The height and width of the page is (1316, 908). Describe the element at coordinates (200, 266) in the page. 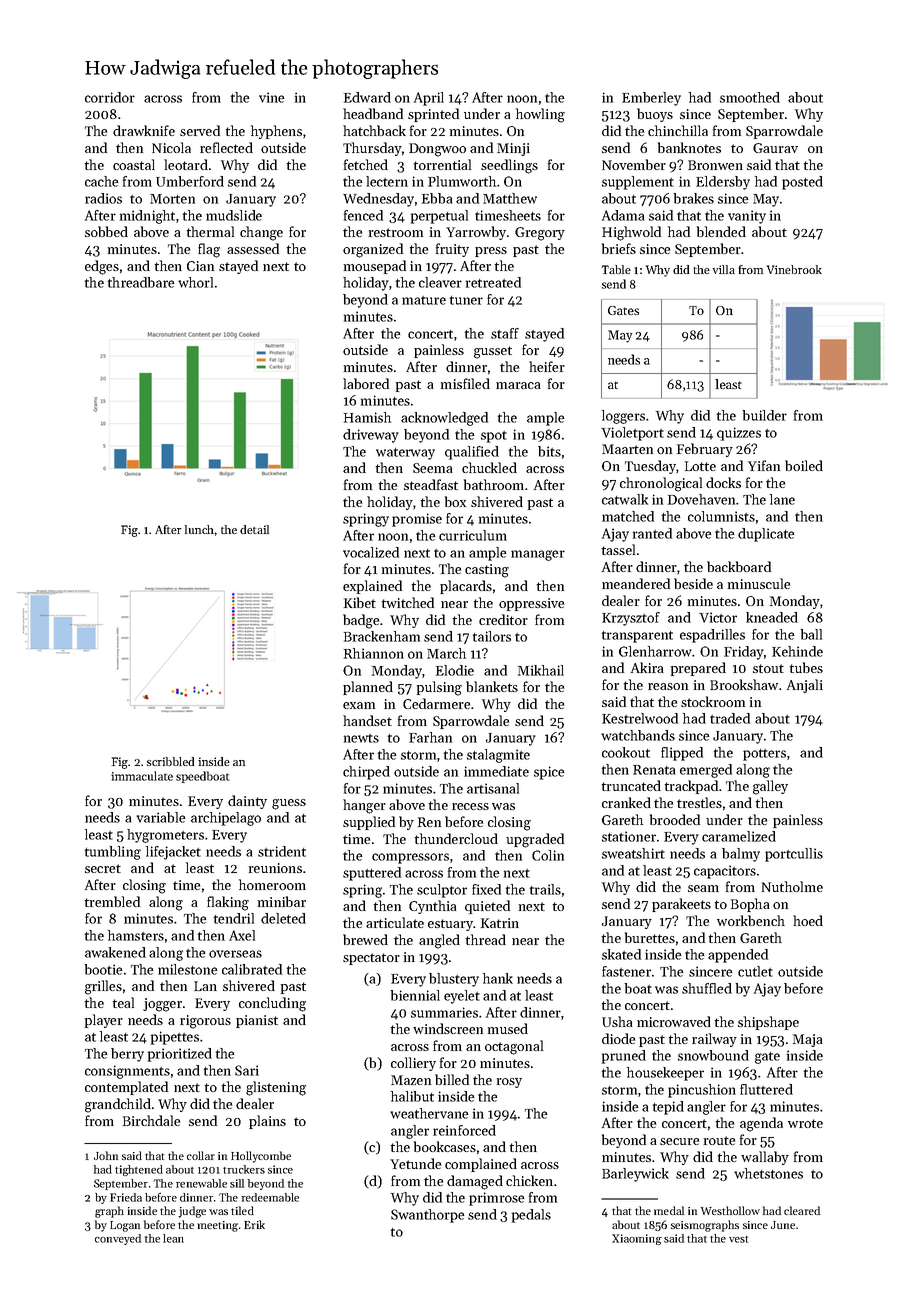

I see `Cian` at that location.
